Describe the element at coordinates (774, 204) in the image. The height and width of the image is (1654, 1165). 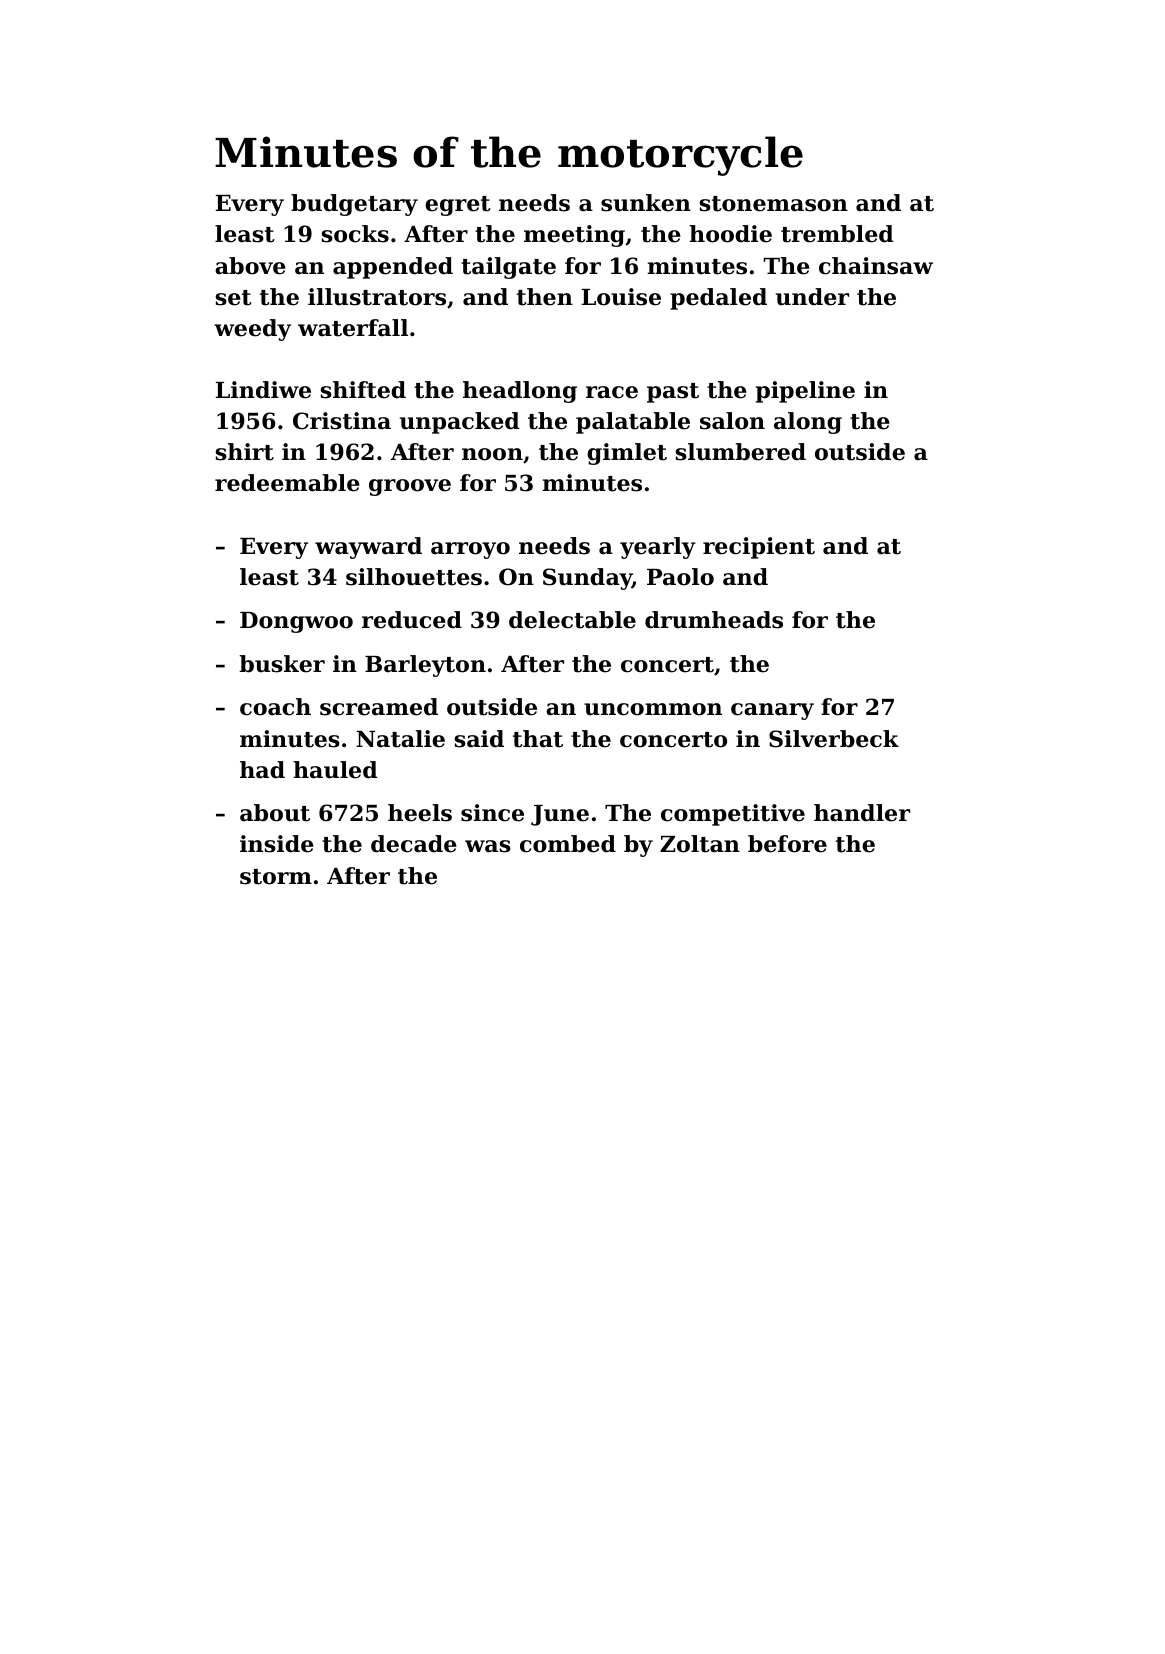
I see `stonemason` at that location.
